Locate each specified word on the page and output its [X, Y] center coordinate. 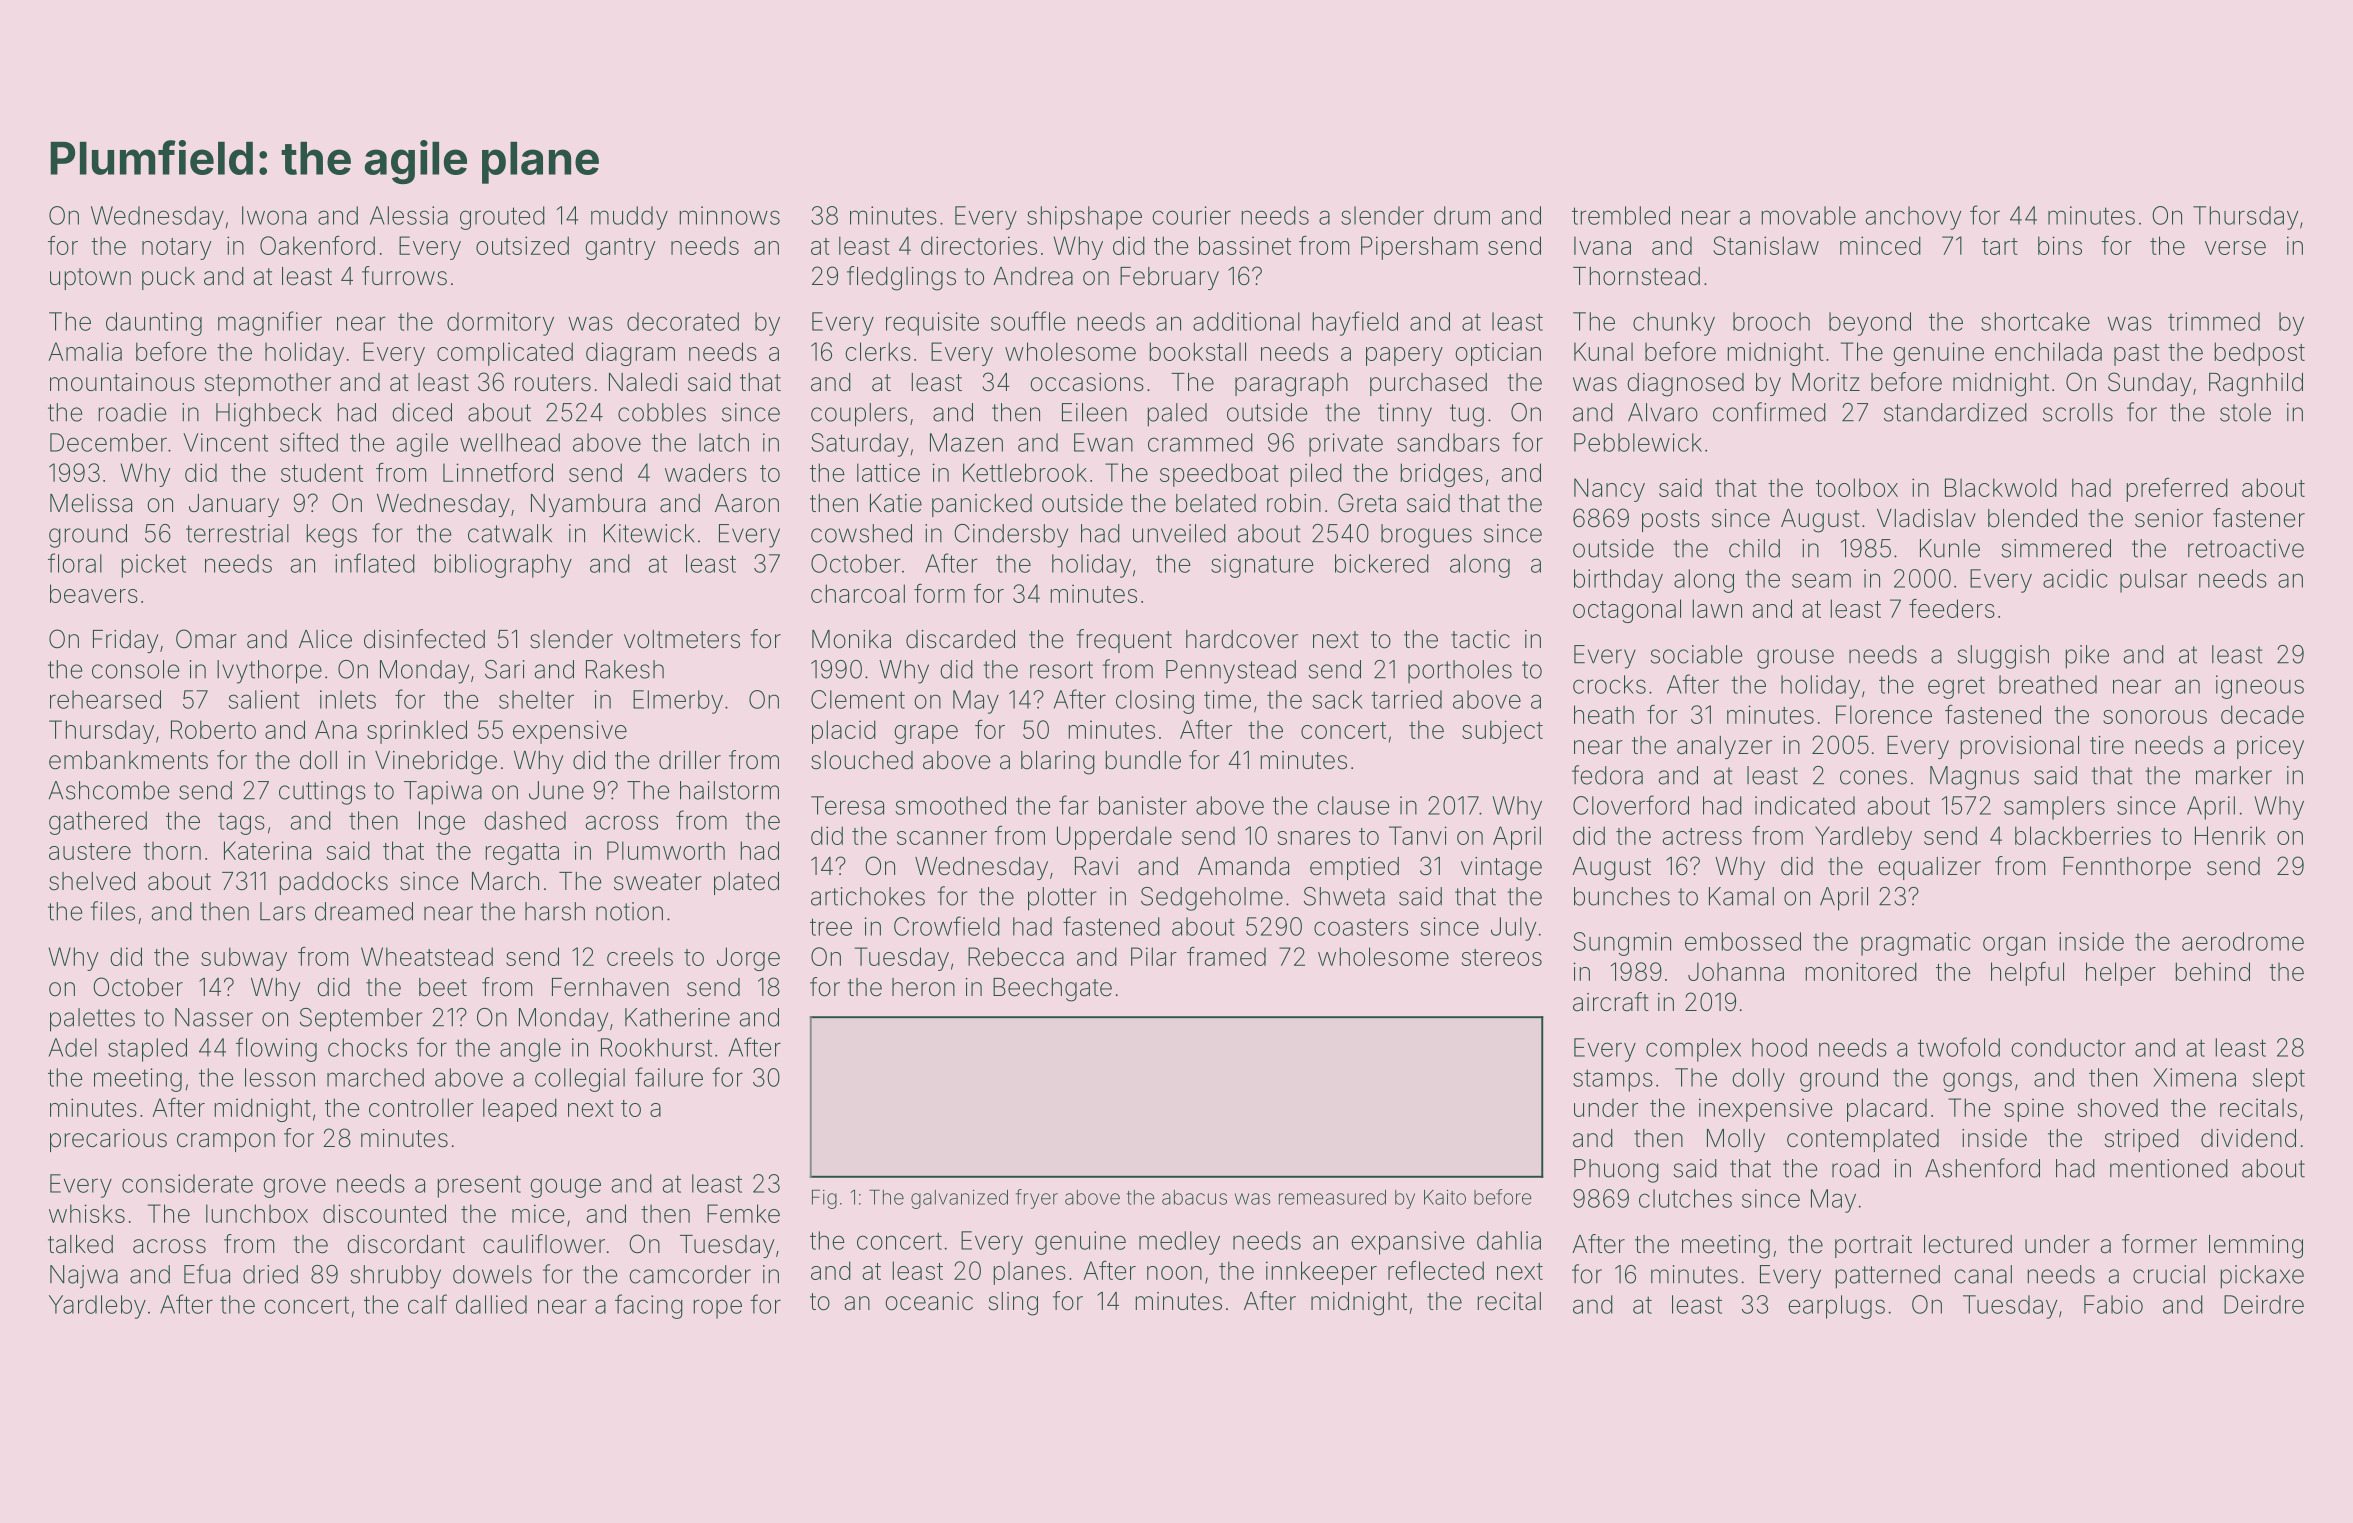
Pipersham [1419, 248]
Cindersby [1011, 536]
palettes [92, 1020]
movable [1809, 215]
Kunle [1950, 548]
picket [154, 566]
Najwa [84, 1277]
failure [669, 1077]
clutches [1685, 1198]
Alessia [409, 215]
